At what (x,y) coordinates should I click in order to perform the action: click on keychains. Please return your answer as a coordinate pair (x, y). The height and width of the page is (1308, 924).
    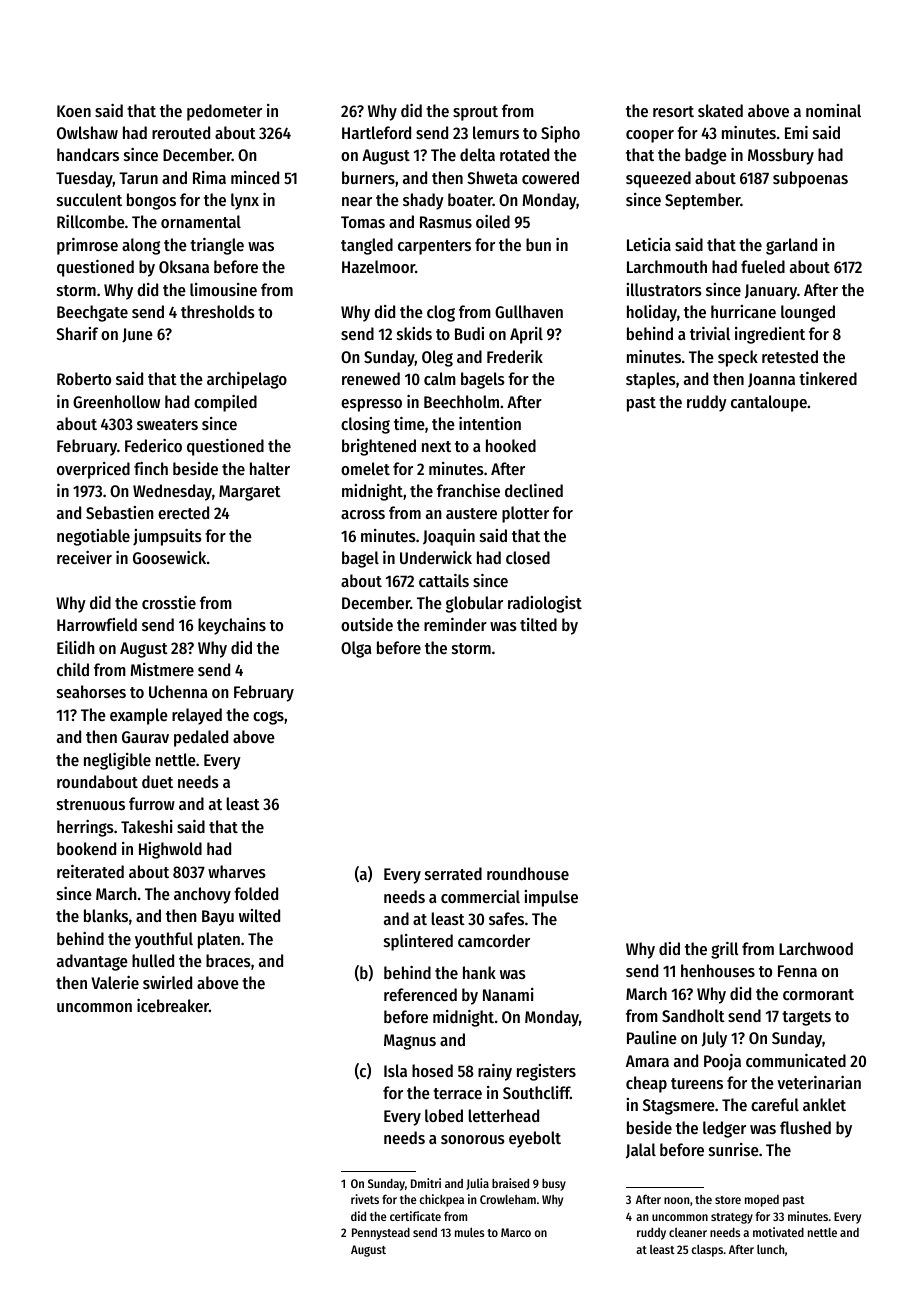
    Looking at the image, I should click on (232, 626).
